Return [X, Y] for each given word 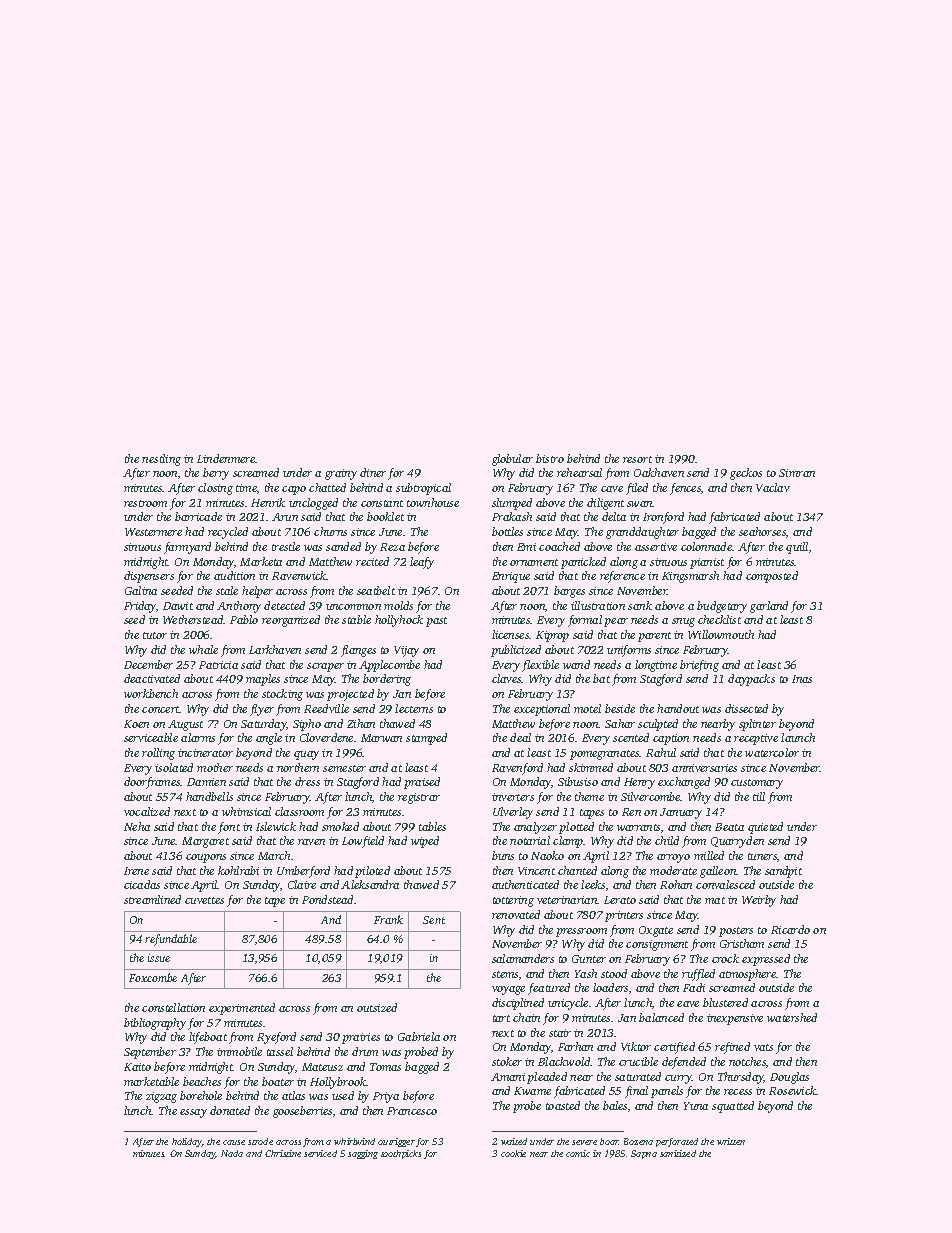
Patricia [218, 665]
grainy [341, 474]
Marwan [381, 738]
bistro [550, 458]
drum [365, 1051]
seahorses [762, 531]
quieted [765, 828]
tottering [513, 901]
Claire [302, 884]
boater [278, 1081]
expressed [766, 960]
